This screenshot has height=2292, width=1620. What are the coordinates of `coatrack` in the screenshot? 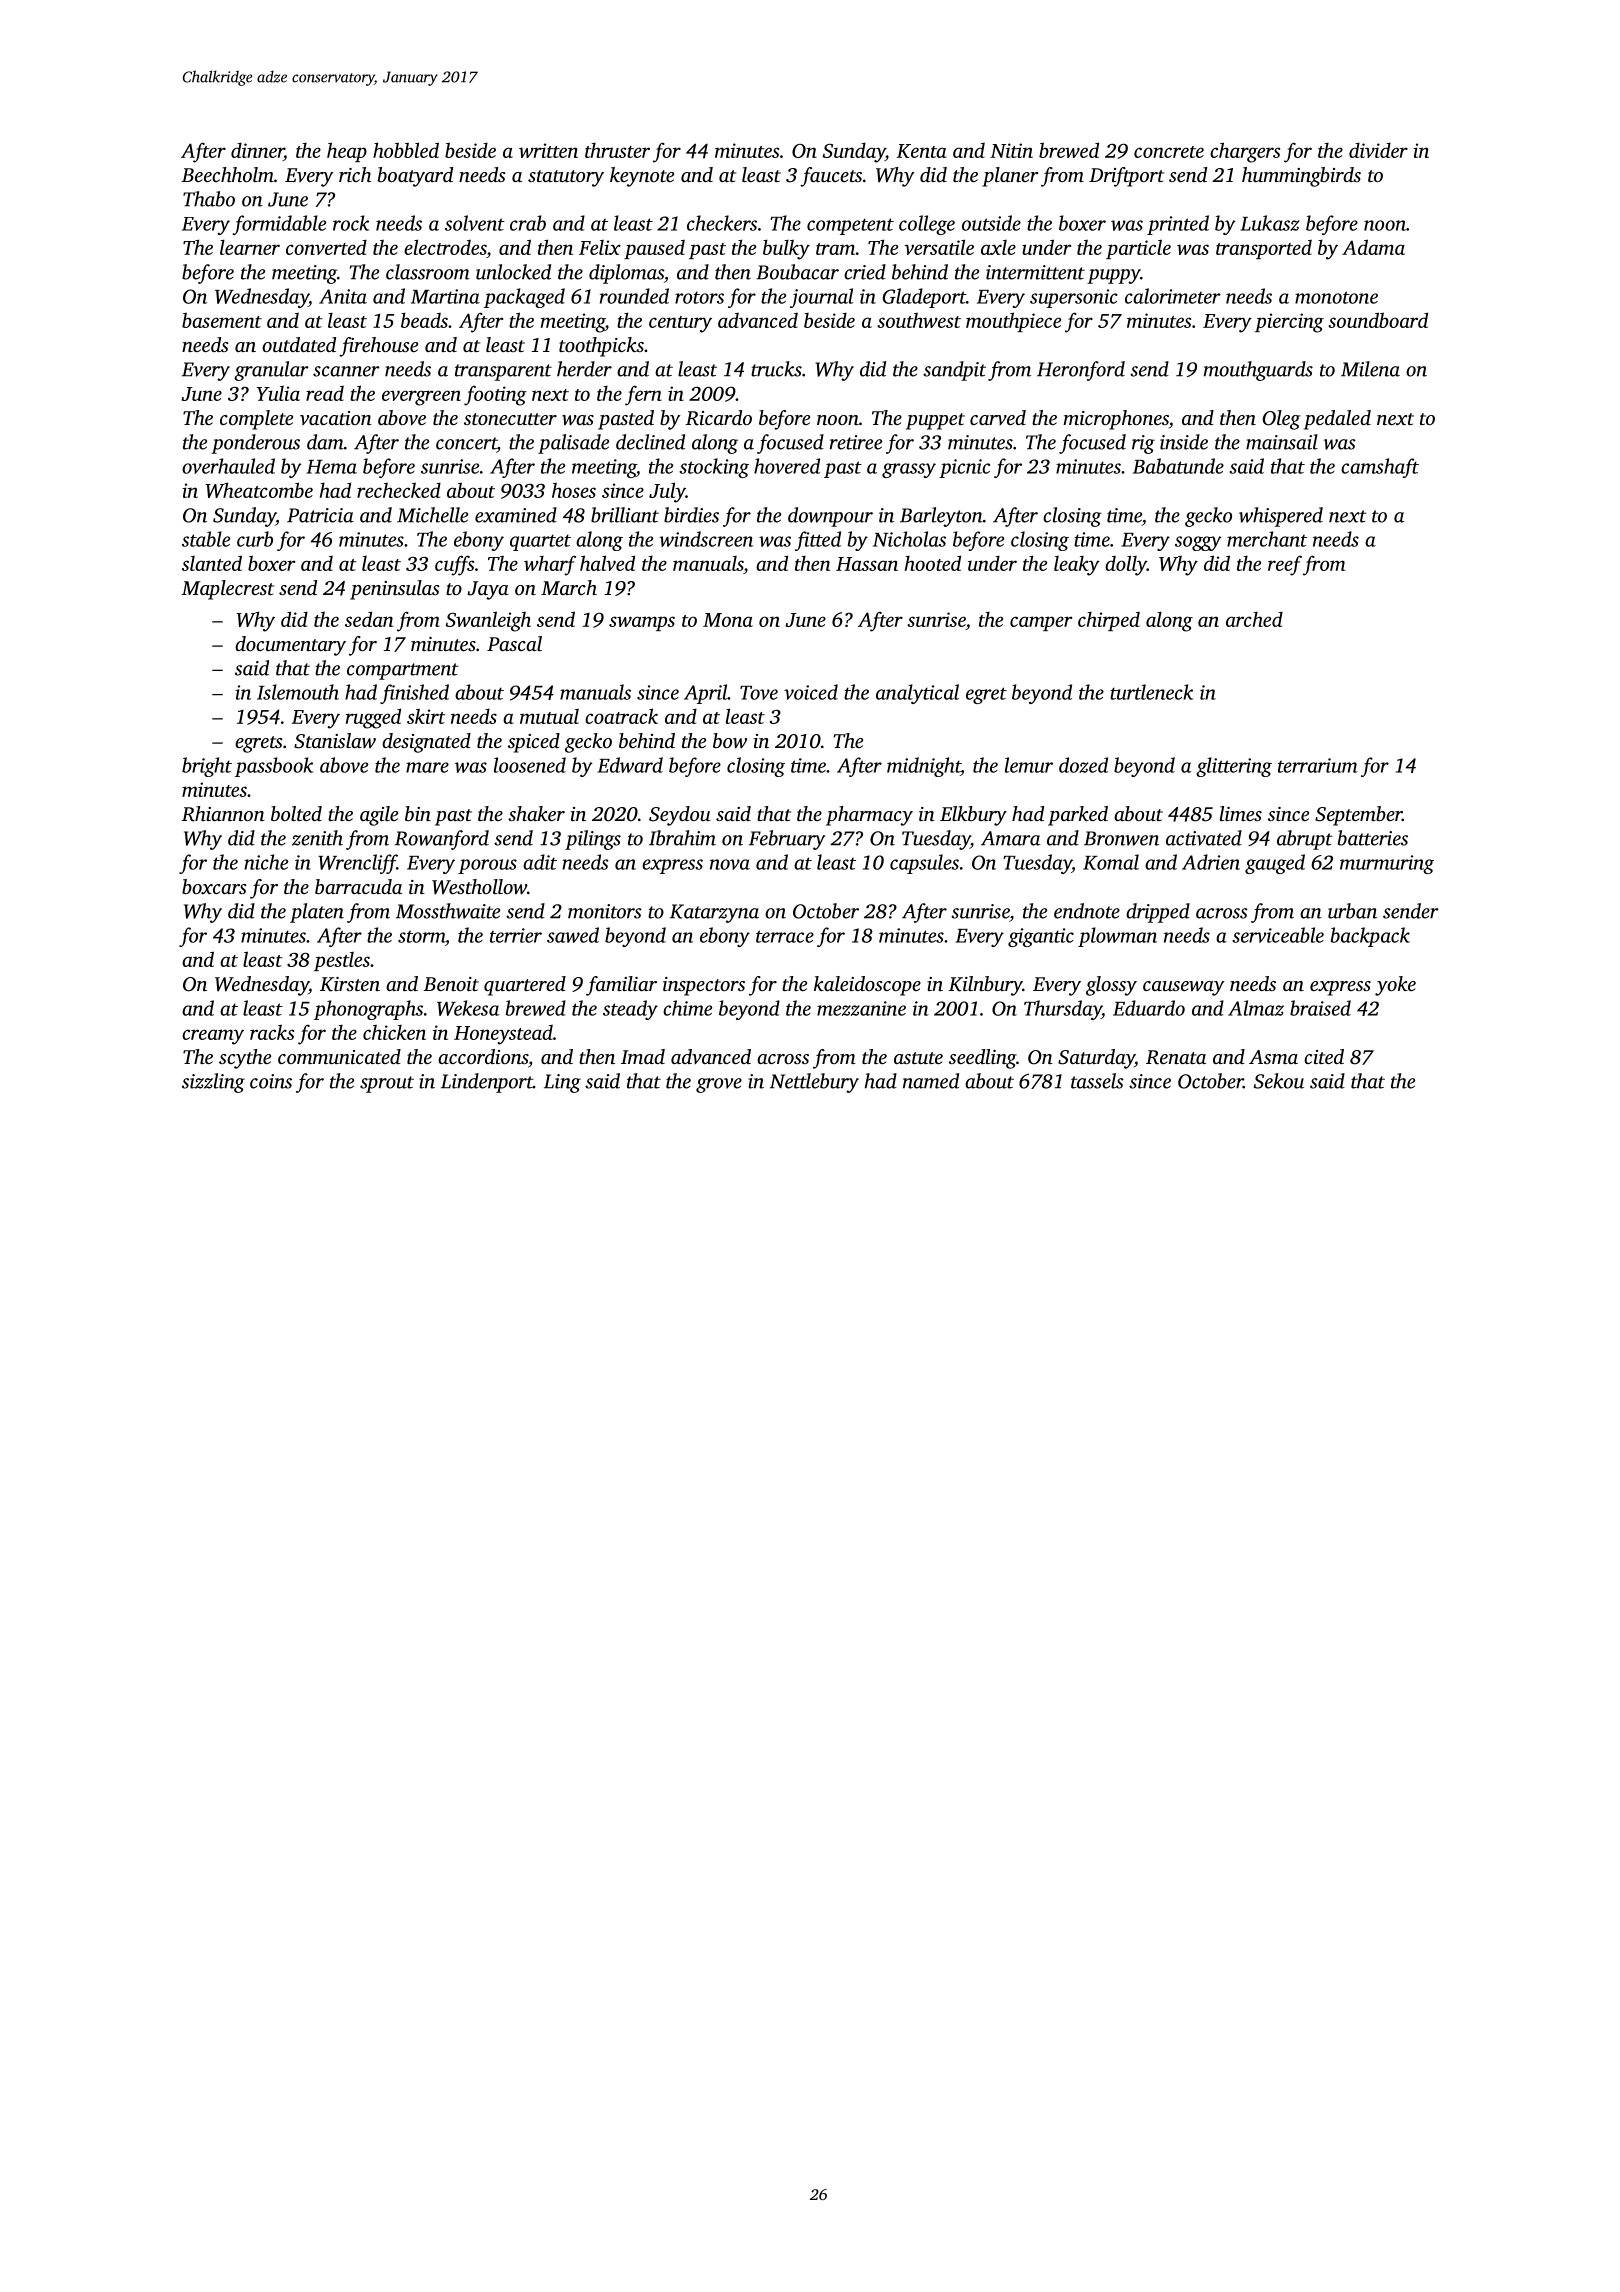 It's located at (621, 716).
